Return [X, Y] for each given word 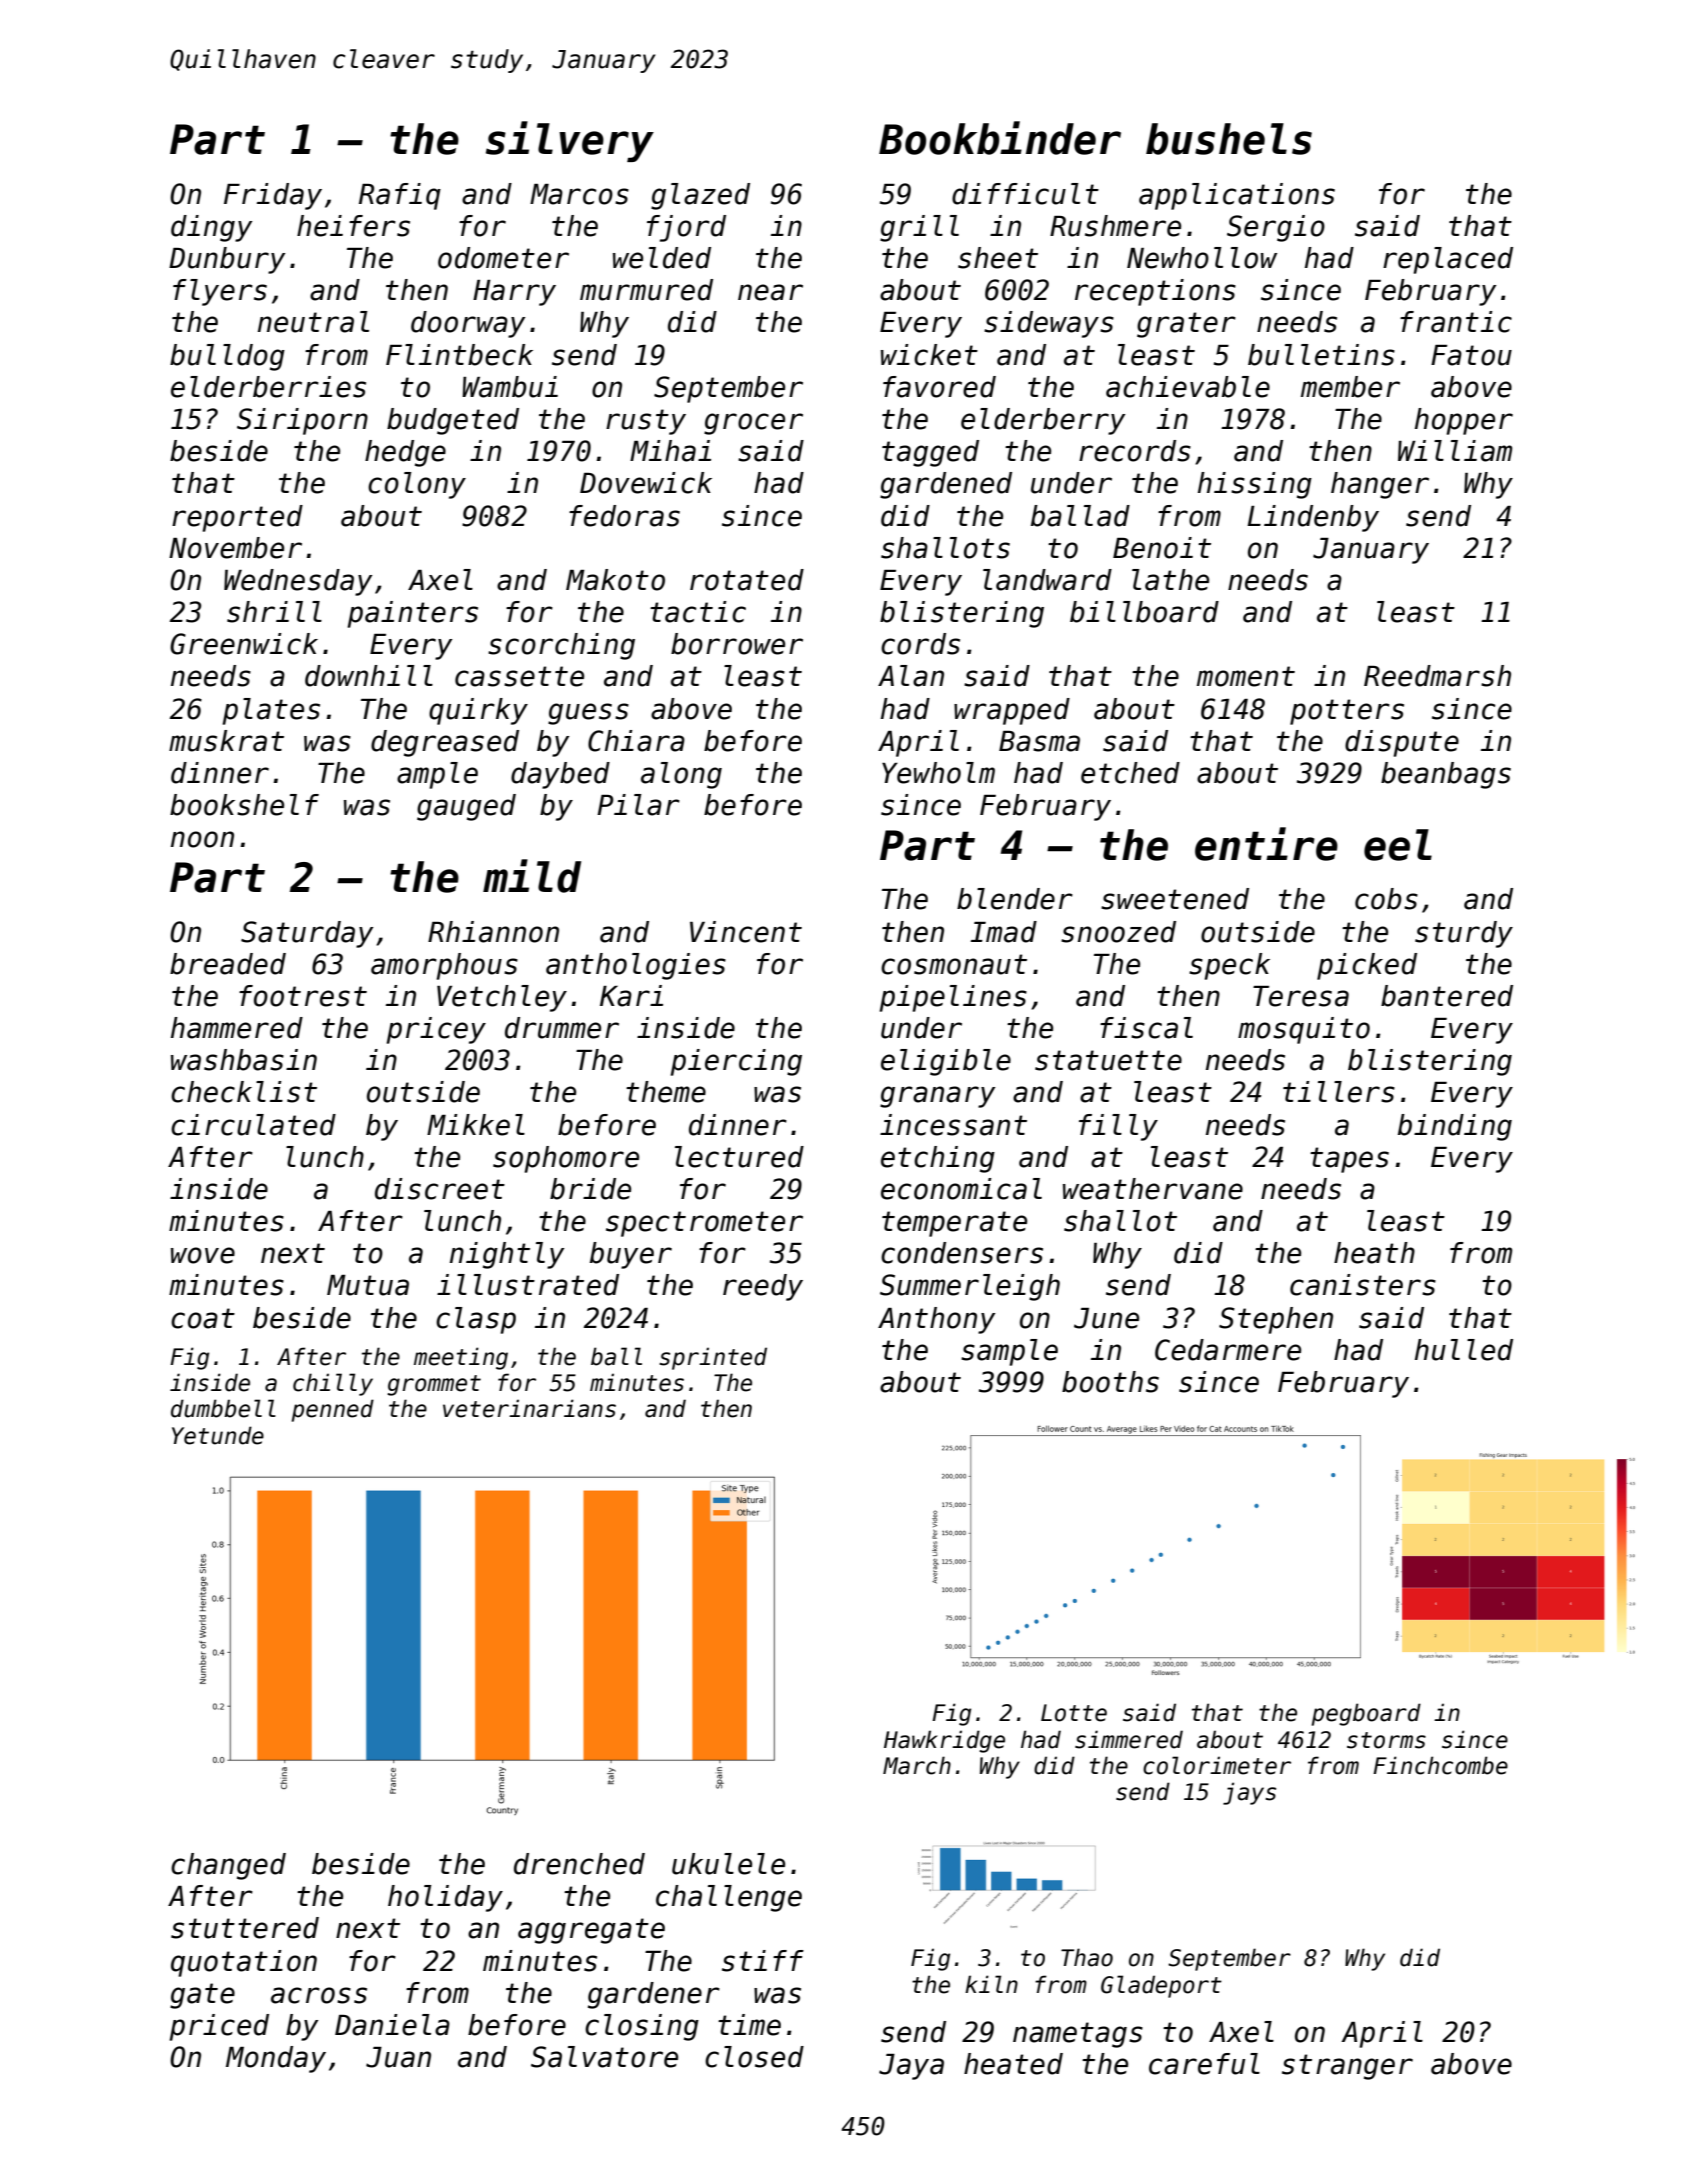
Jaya [911, 2067]
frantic [1456, 322]
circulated [253, 1125]
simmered [1129, 1739]
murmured [646, 290]
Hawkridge [944, 1741]
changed [228, 1866]
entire [1266, 844]
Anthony [936, 1320]
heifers [353, 226]
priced [219, 2027]
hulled [1464, 1350]
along [681, 775]
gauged [466, 807]
